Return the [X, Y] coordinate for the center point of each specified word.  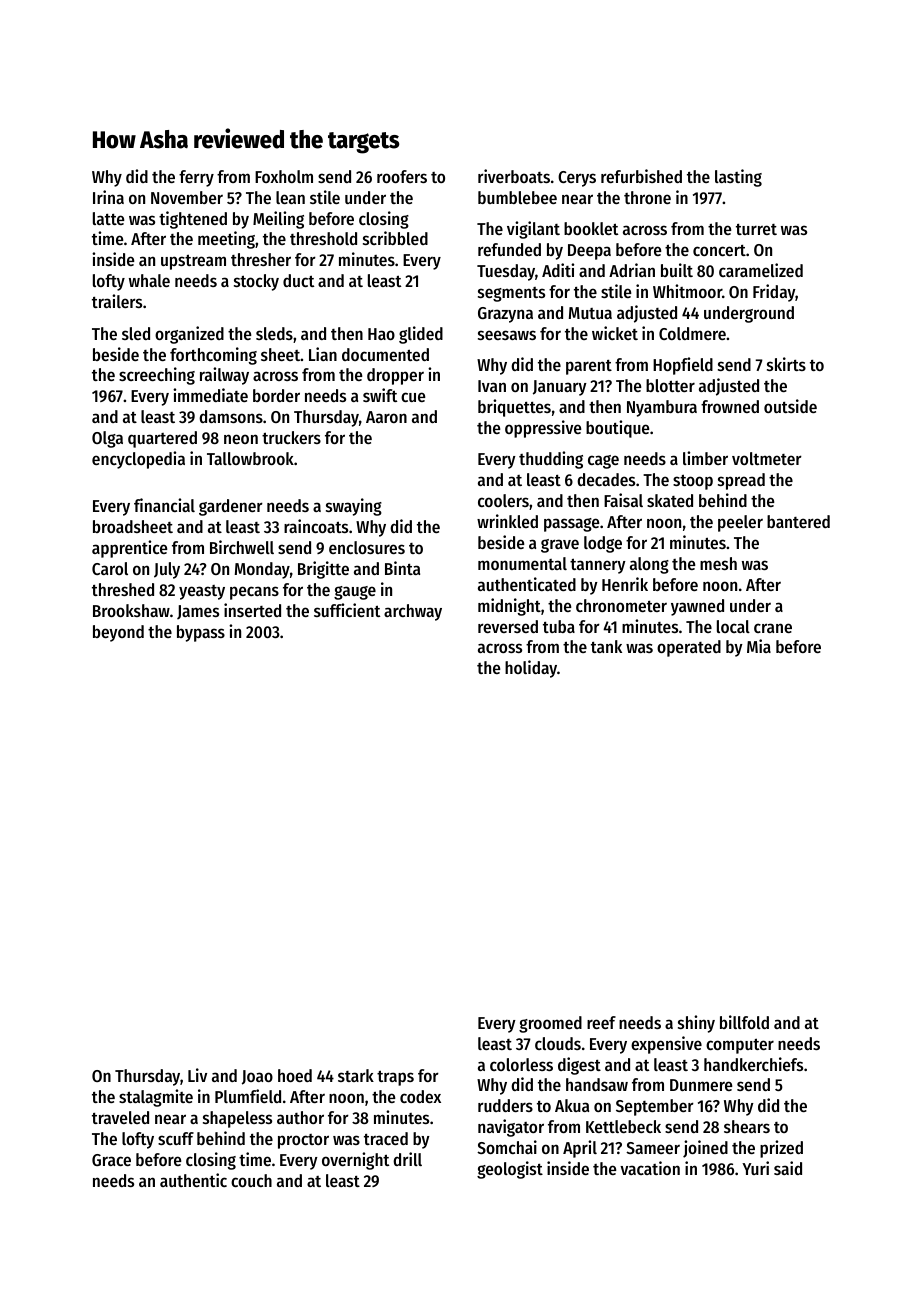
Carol [110, 568]
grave [560, 546]
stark [356, 1075]
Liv [197, 1075]
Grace [111, 1160]
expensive [666, 1045]
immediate [210, 395]
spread [741, 481]
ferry [196, 178]
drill [407, 1159]
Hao [381, 334]
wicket [615, 333]
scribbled [395, 238]
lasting [738, 178]
